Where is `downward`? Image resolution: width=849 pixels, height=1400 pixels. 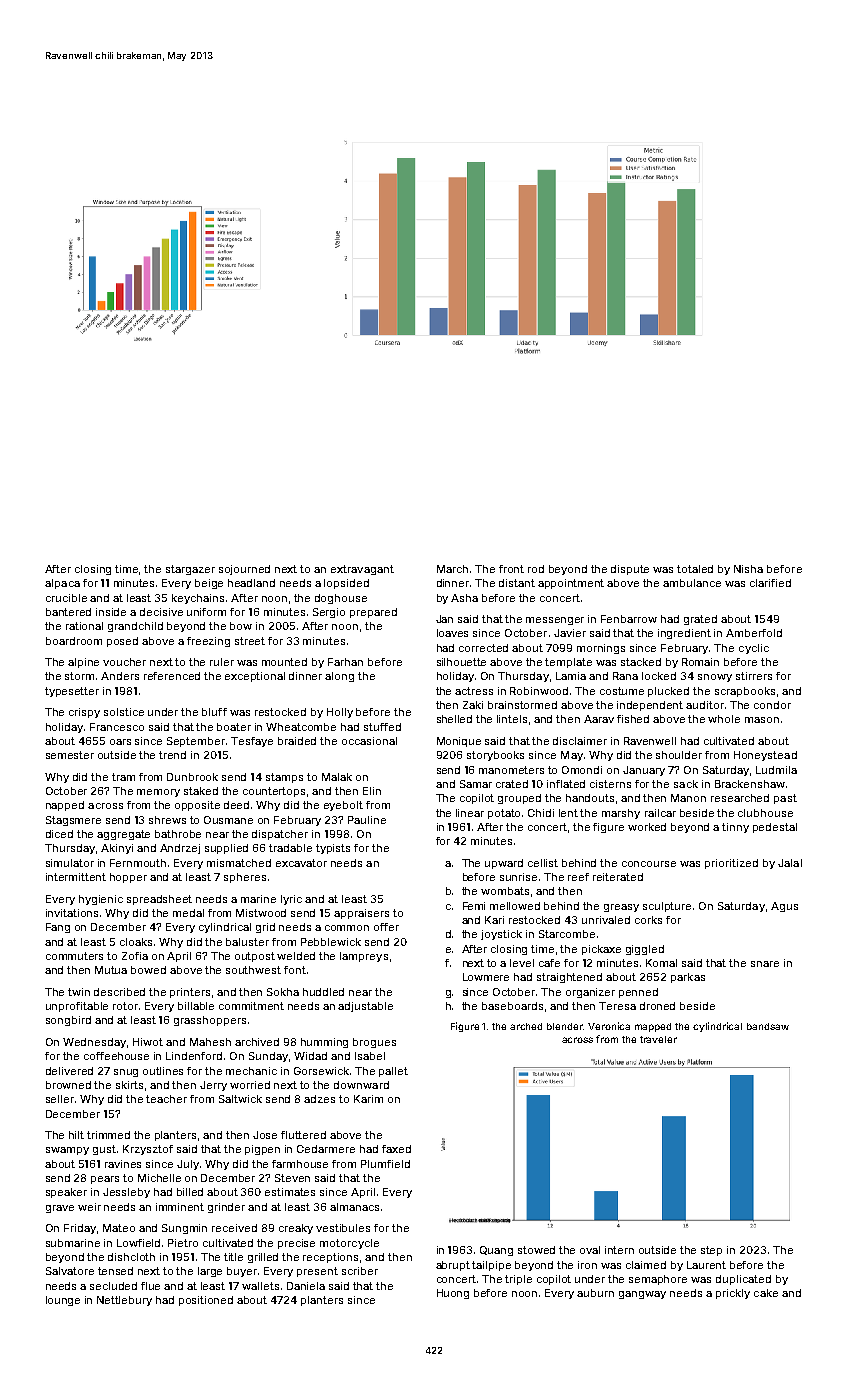
downward is located at coordinates (361, 1085).
